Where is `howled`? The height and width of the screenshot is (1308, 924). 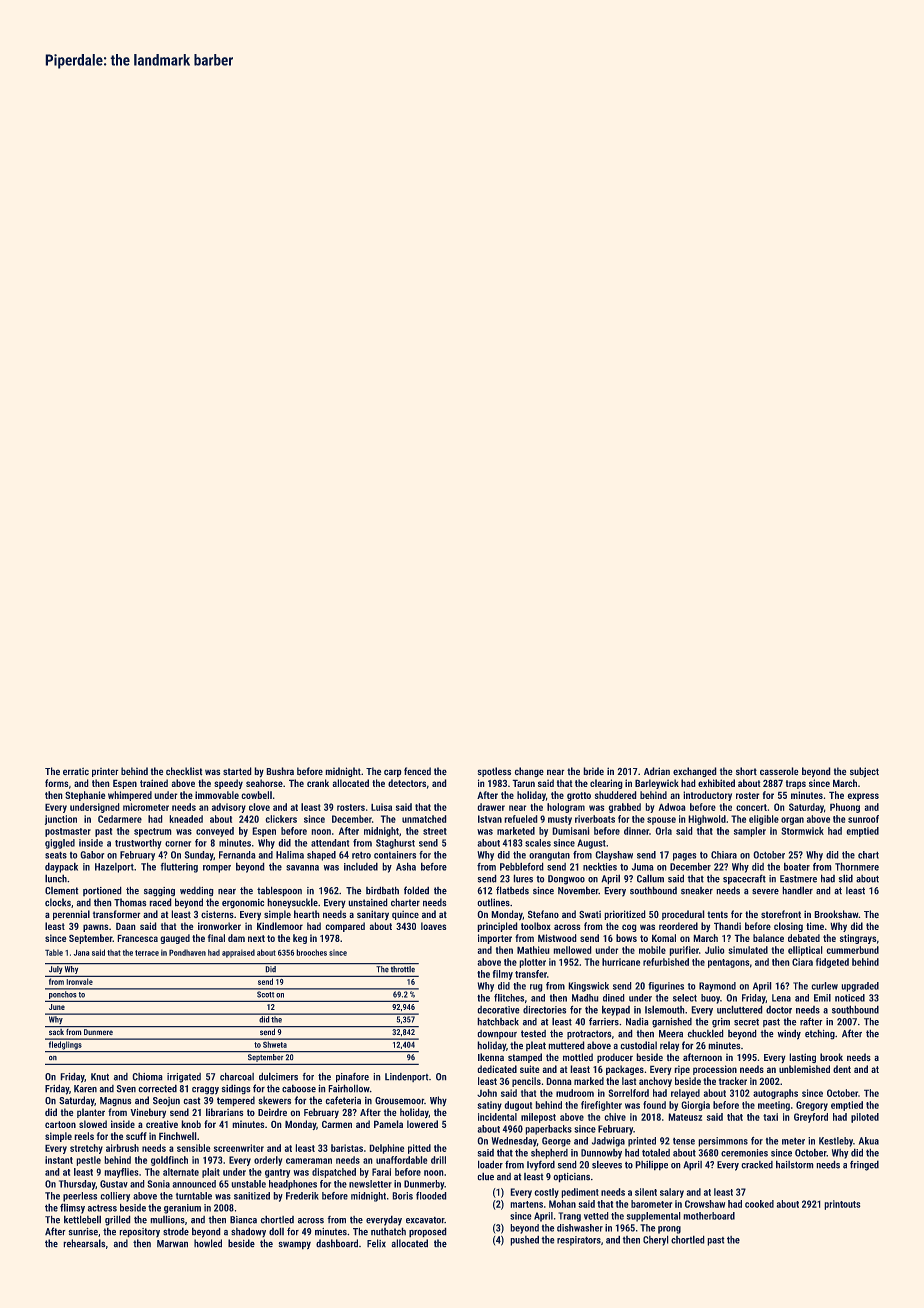
howled is located at coordinates (208, 1243).
